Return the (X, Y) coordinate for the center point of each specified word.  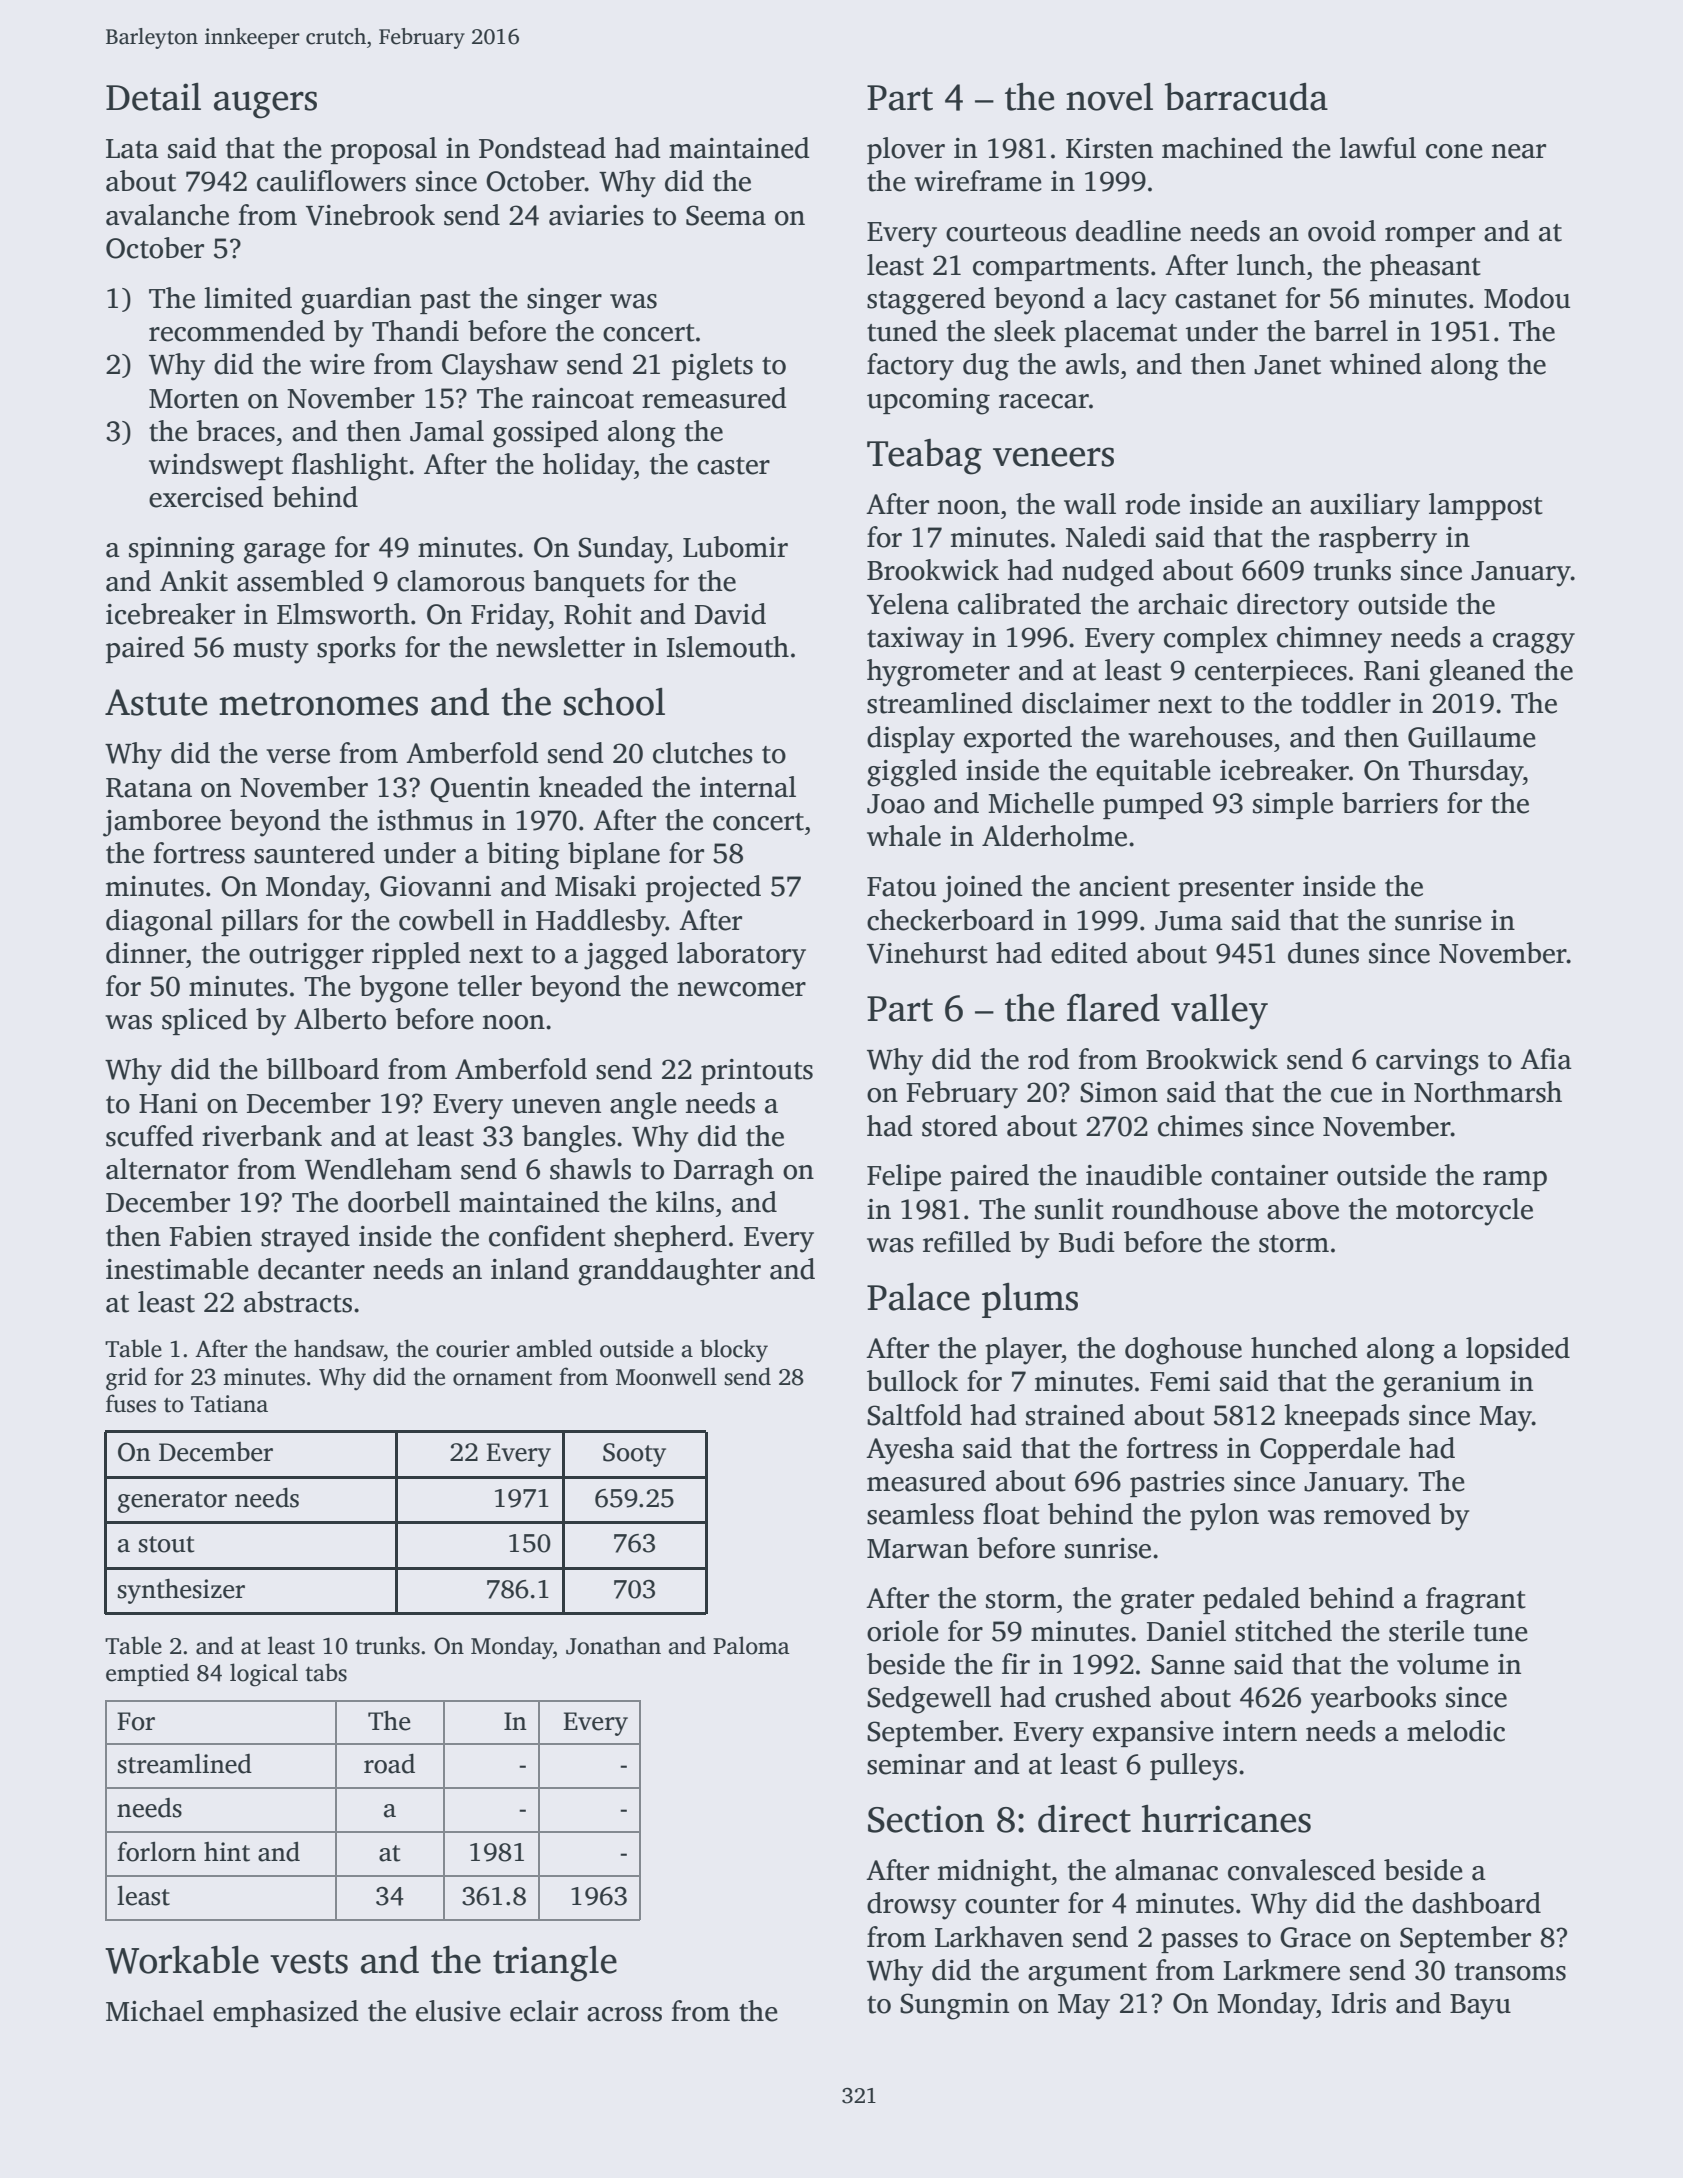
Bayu (1480, 2007)
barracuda (1246, 97)
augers (265, 105)
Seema (726, 215)
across (624, 2014)
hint (227, 1852)
